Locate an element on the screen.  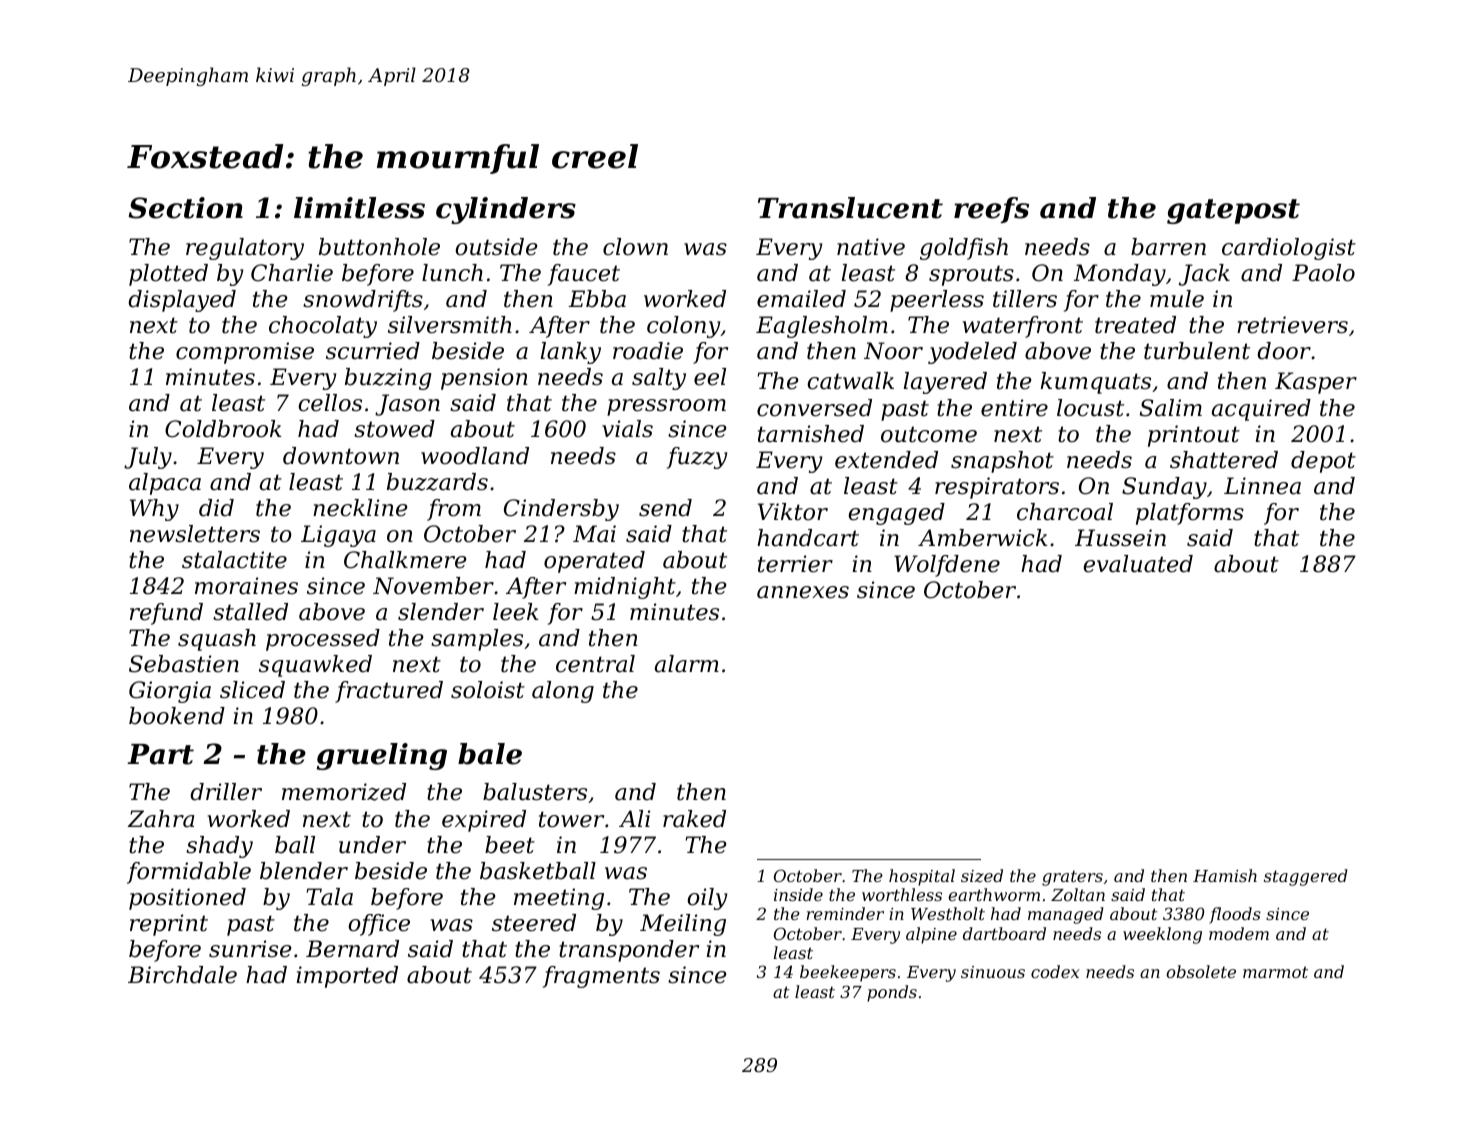
operated is located at coordinates (594, 562).
